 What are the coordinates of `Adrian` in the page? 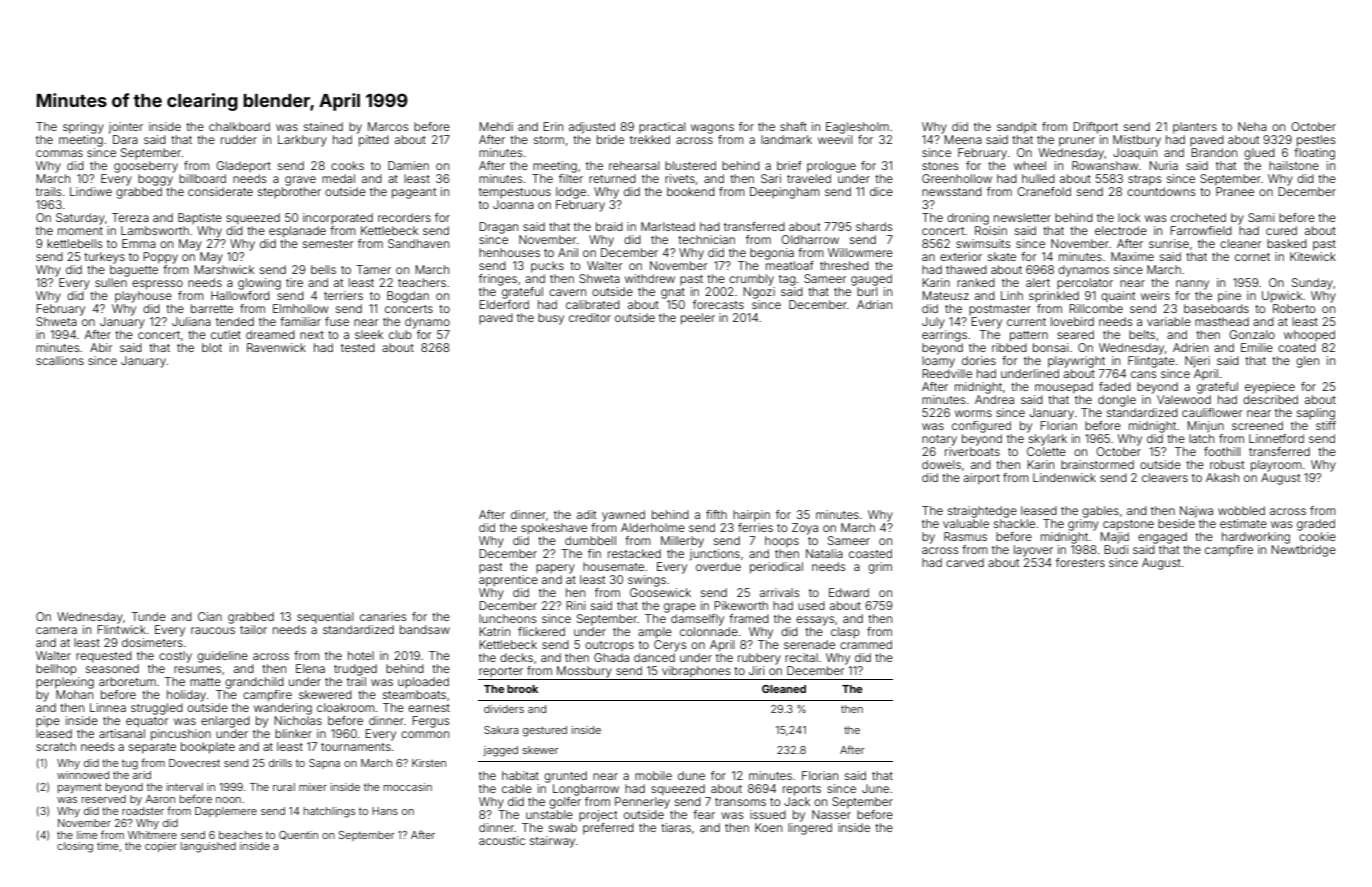 It's located at (874, 304).
